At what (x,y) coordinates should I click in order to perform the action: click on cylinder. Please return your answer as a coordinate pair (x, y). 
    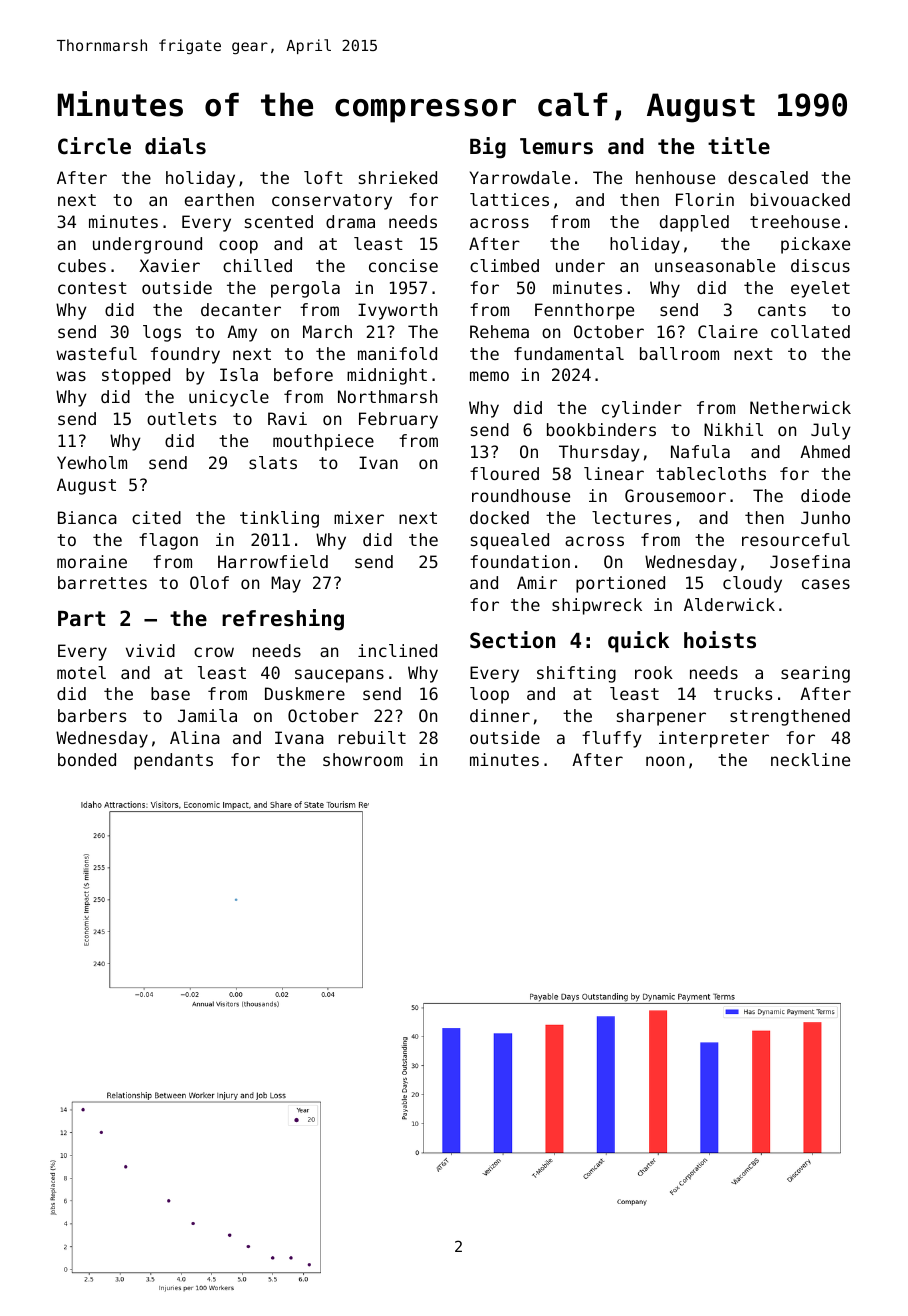
    Looking at the image, I should click on (642, 409).
